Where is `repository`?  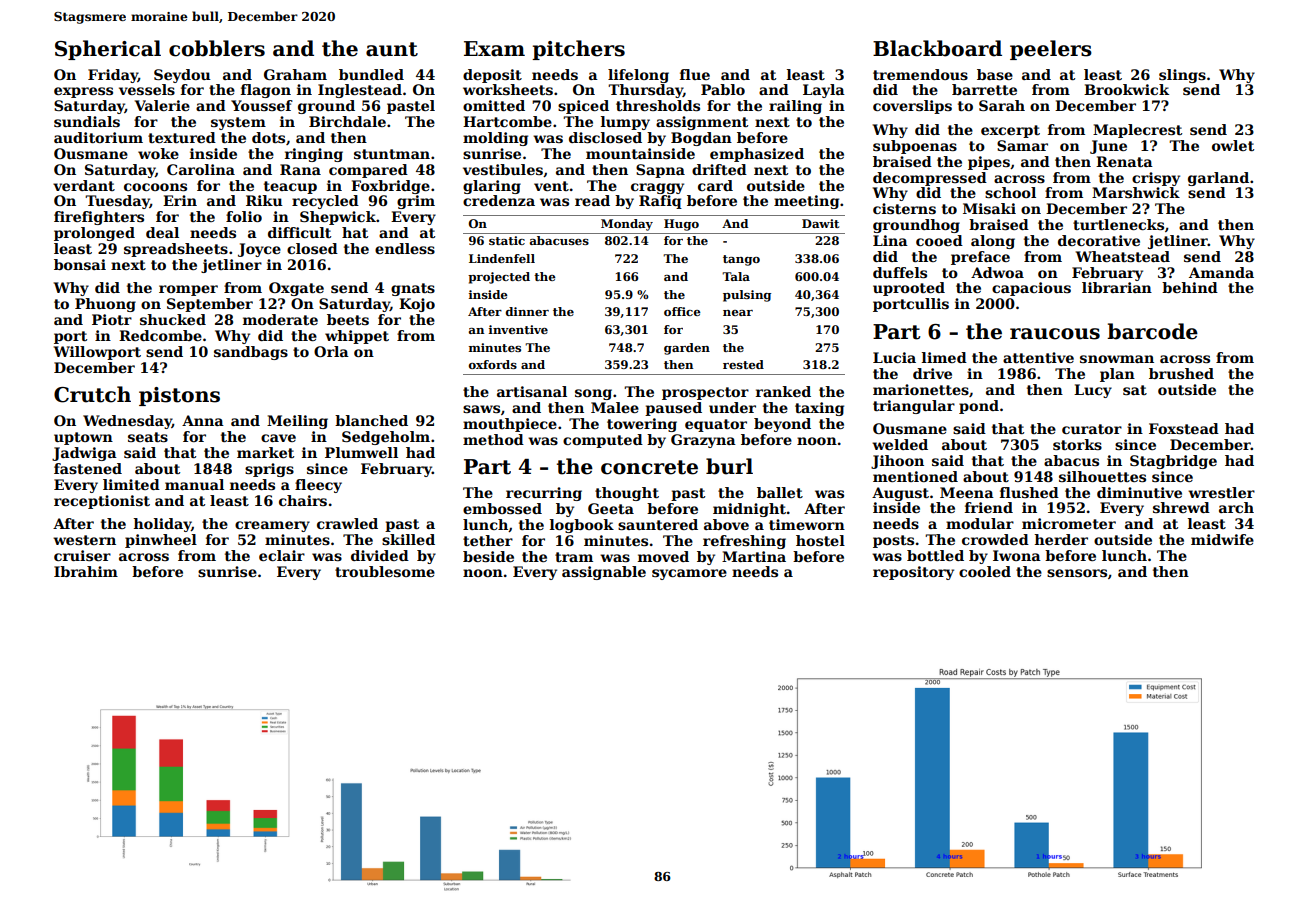
repository is located at coordinates (913, 573).
